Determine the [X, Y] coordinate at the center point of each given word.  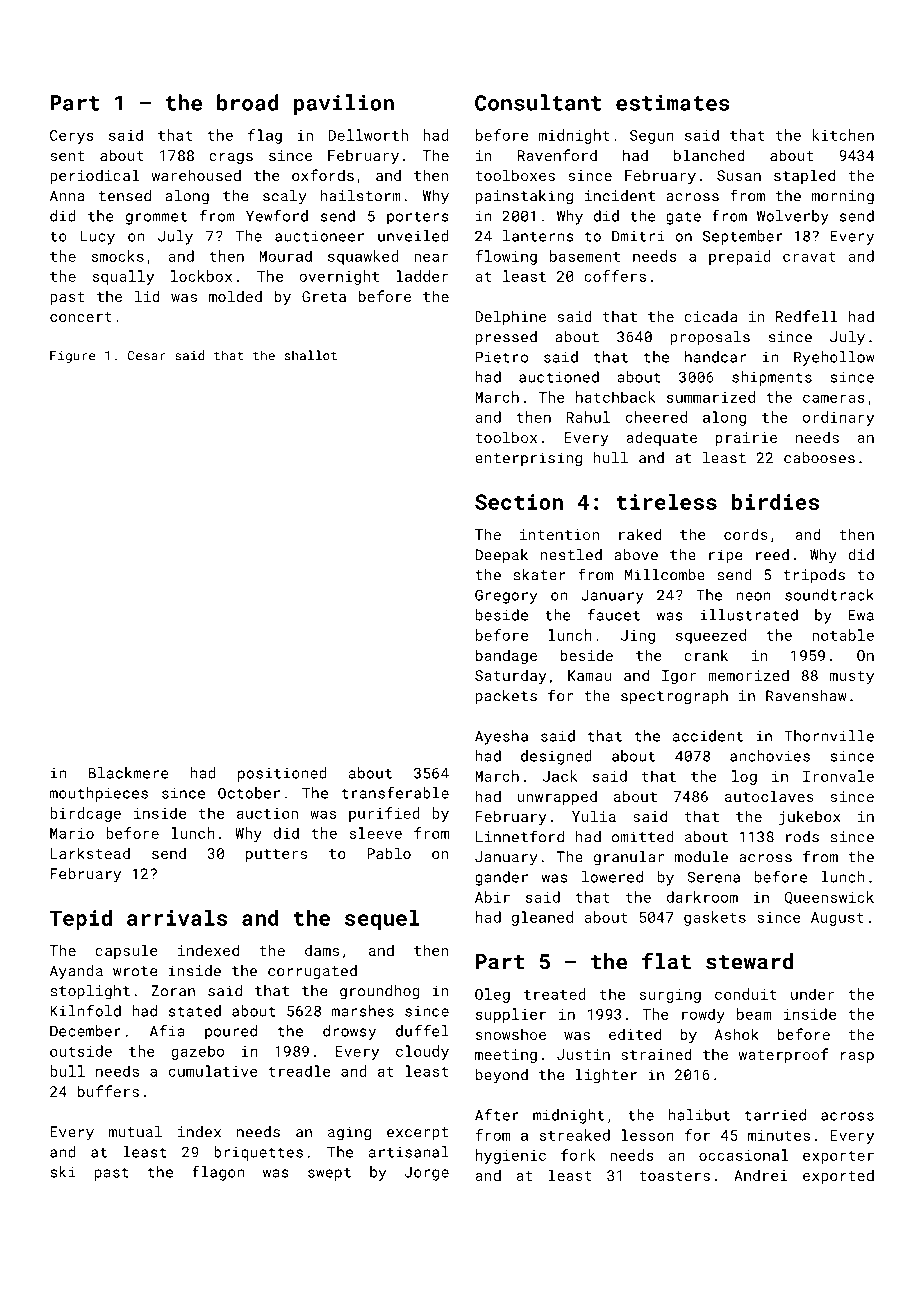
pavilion [344, 104]
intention [559, 534]
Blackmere [129, 773]
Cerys [72, 137]
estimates [673, 103]
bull [67, 1071]
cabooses [819, 458]
